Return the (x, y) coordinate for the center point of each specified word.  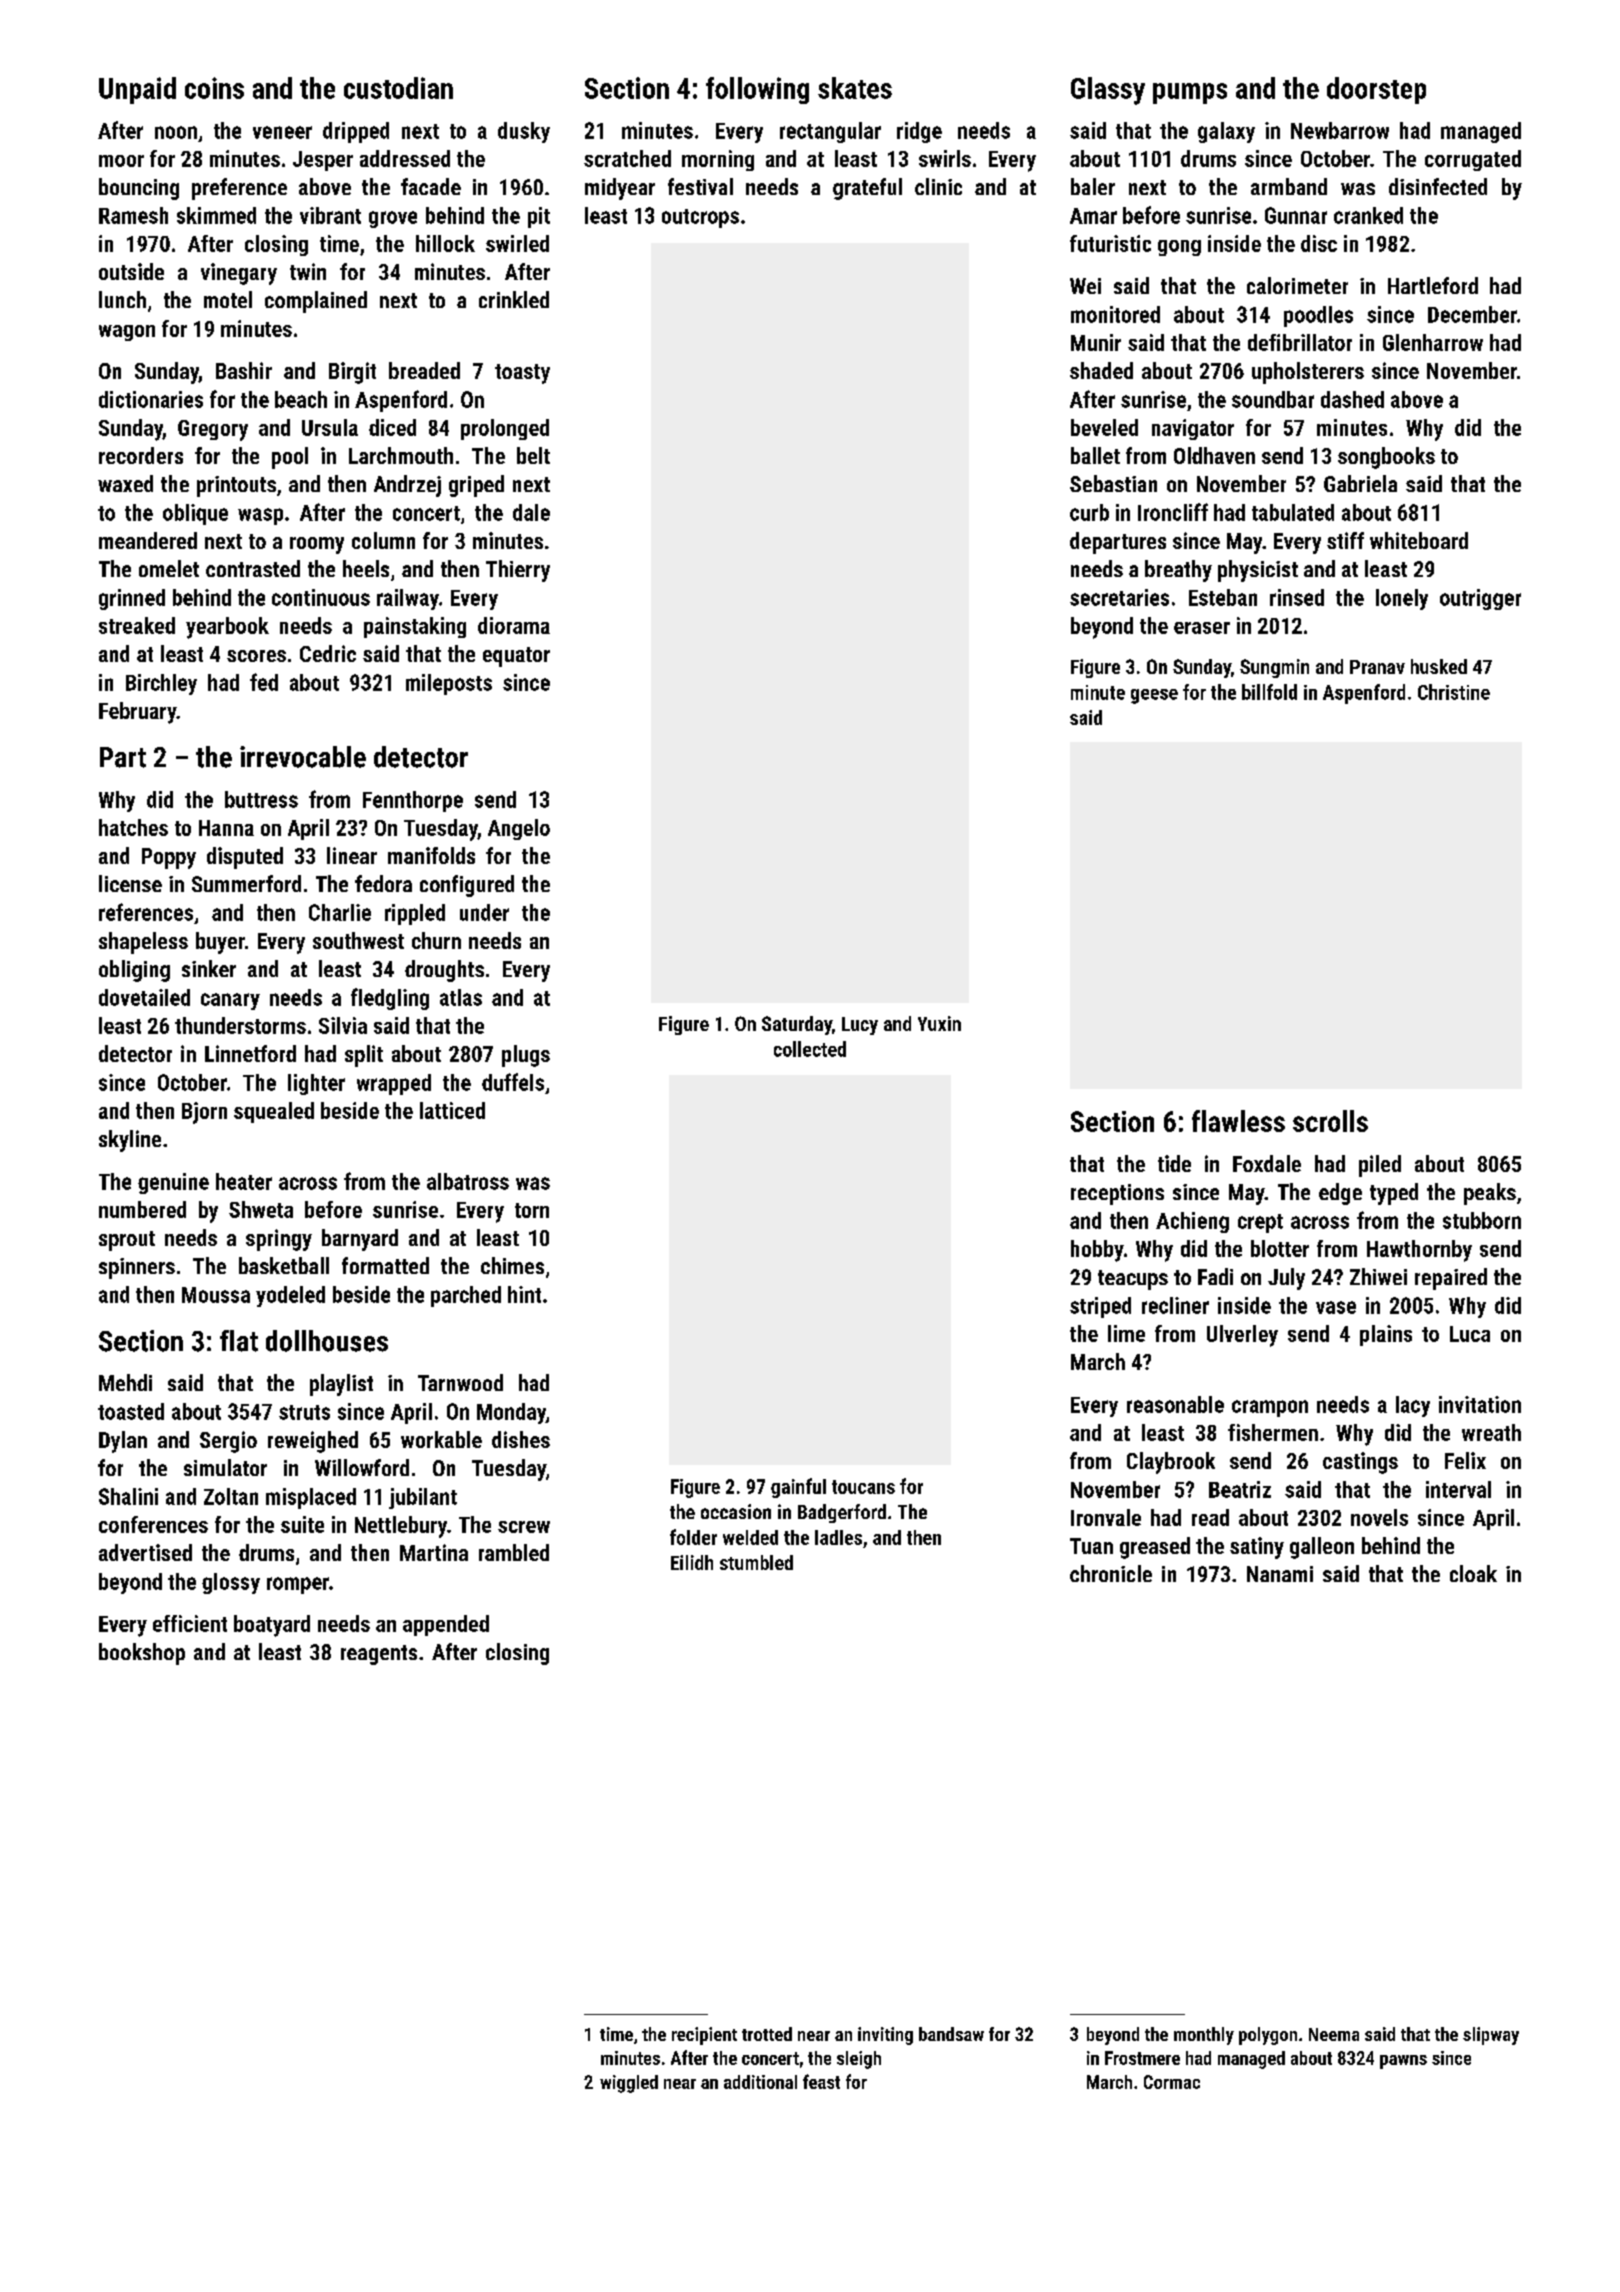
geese (1154, 696)
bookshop (142, 1654)
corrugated (1473, 160)
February (138, 713)
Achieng (1192, 1222)
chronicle (1111, 1573)
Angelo (519, 829)
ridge (919, 132)
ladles (838, 1537)
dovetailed (144, 997)
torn (532, 1210)
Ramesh (133, 215)
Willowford (362, 1467)
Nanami (1280, 1574)
